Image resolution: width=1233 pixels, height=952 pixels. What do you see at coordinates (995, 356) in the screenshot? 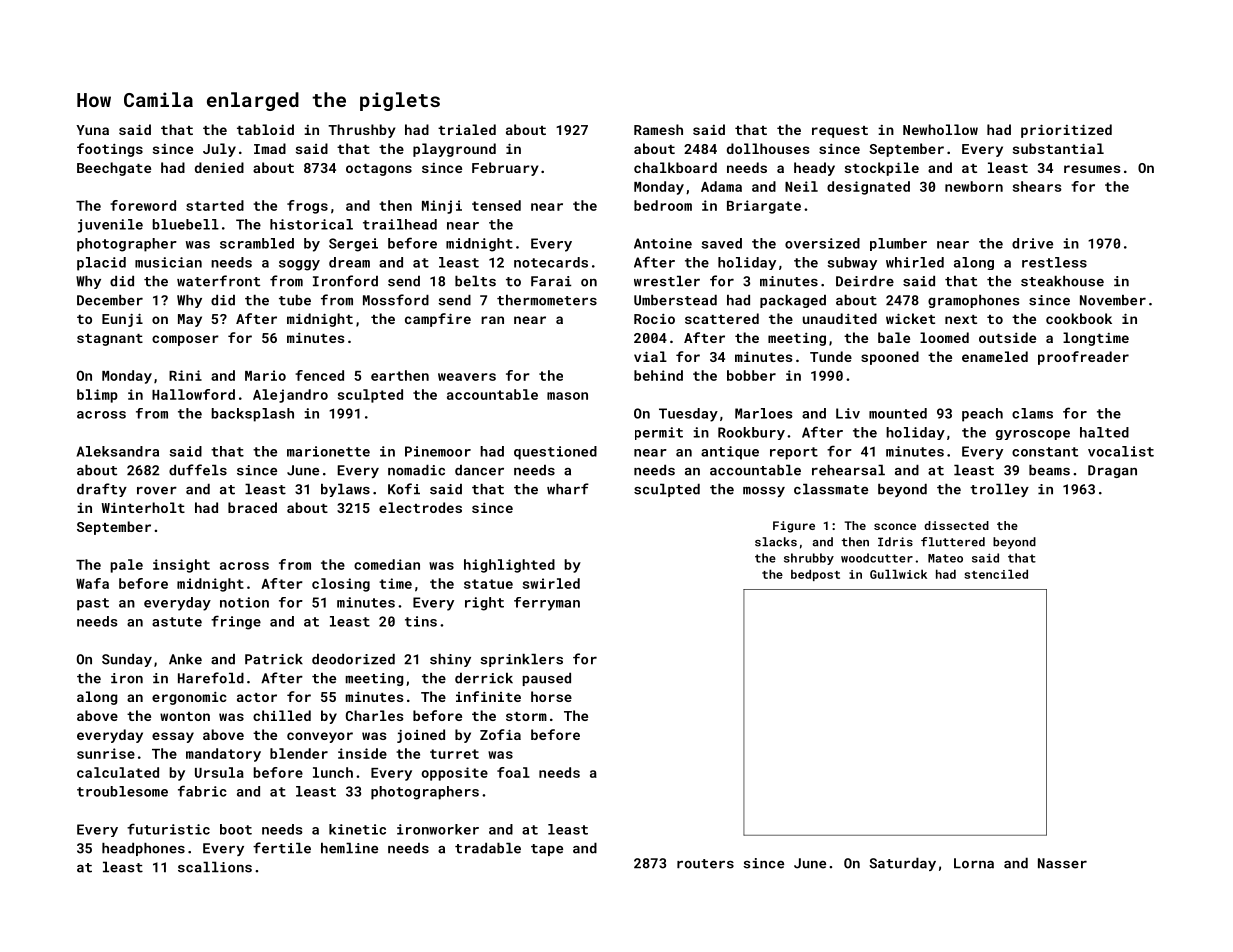
I see `enameled` at bounding box center [995, 356].
